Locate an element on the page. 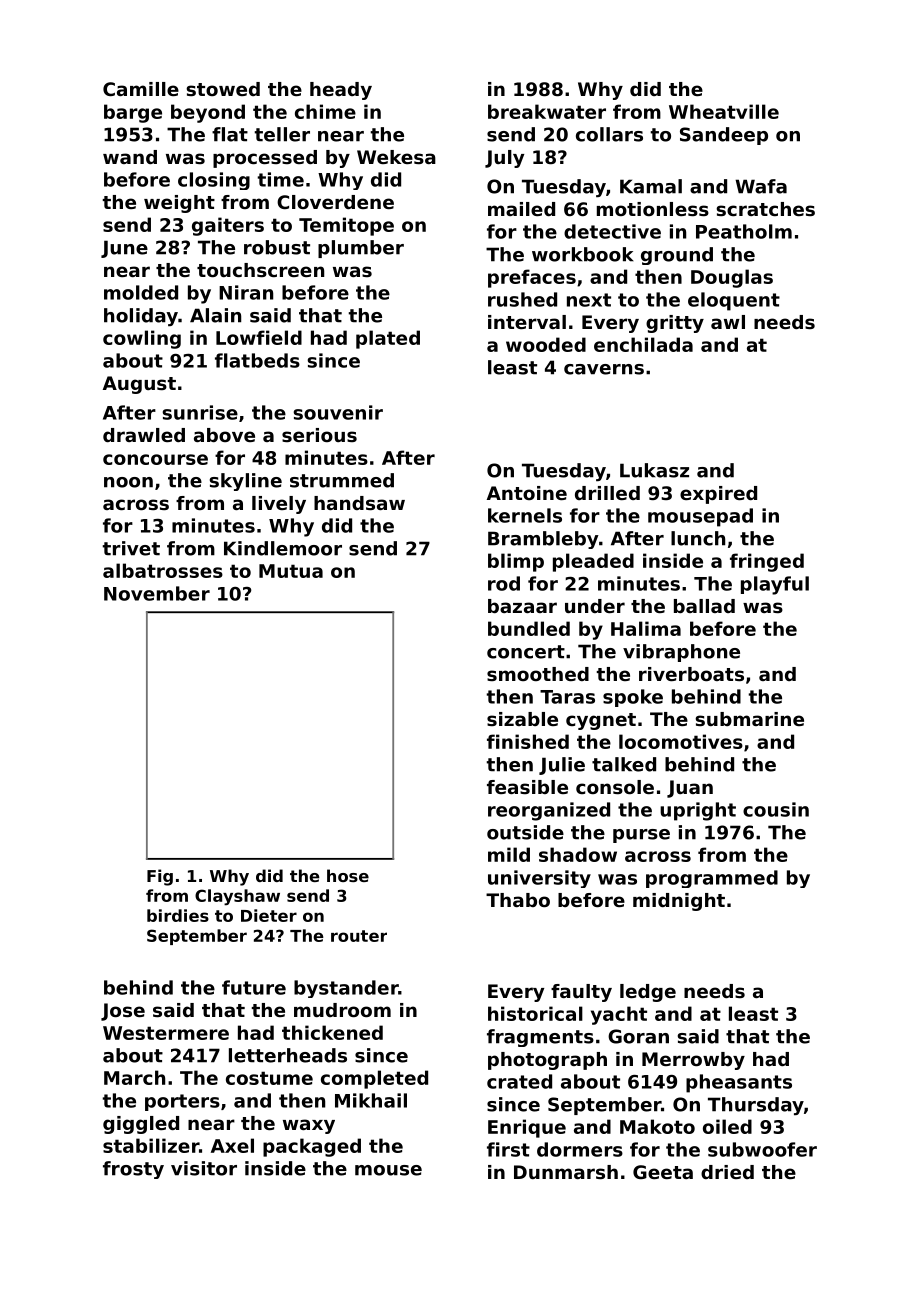 Image resolution: width=924 pixels, height=1314 pixels. sizable is located at coordinates (522, 719).
